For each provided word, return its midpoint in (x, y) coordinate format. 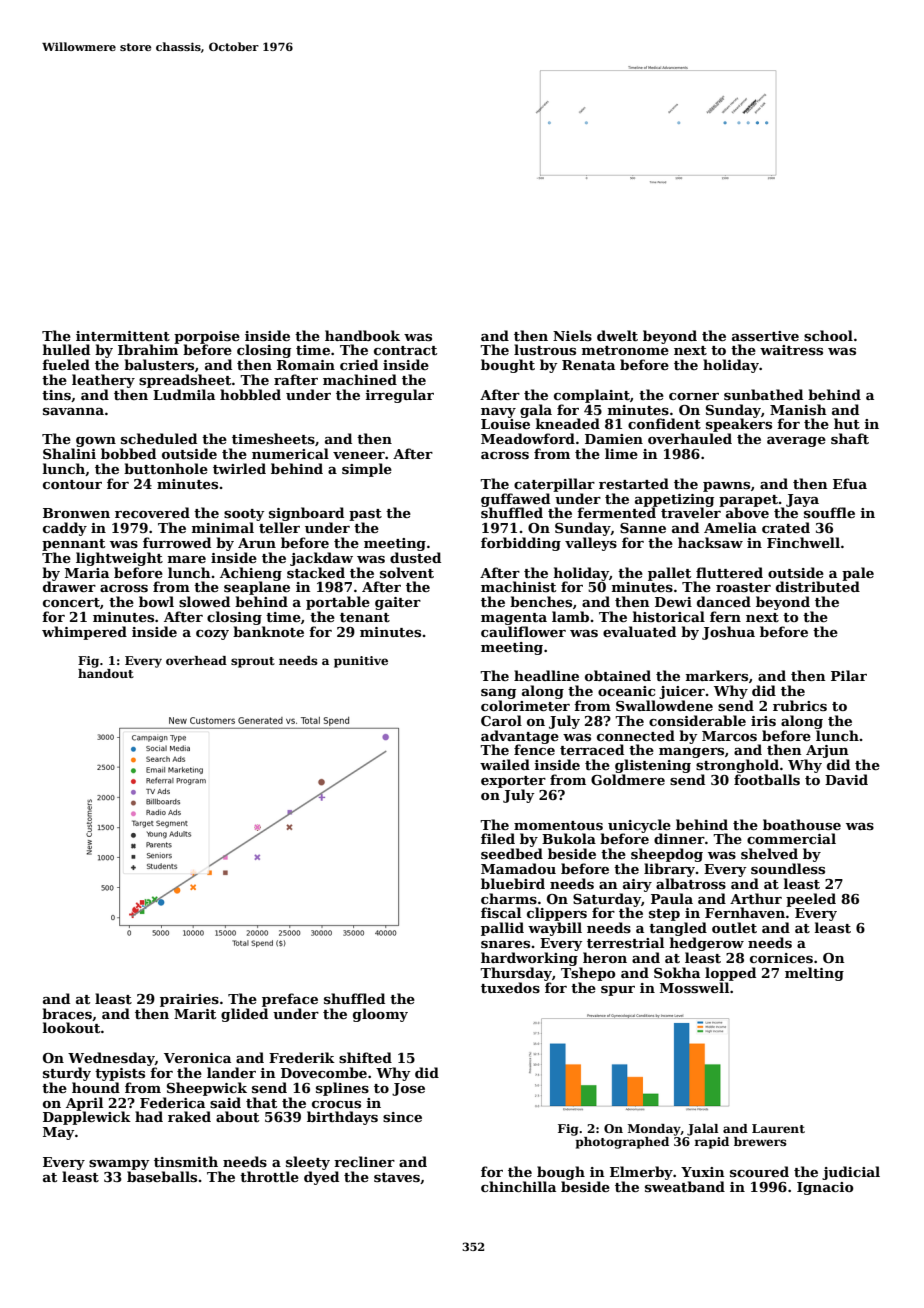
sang (498, 694)
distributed (818, 586)
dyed (321, 1178)
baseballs (162, 1176)
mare (187, 559)
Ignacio (825, 1188)
